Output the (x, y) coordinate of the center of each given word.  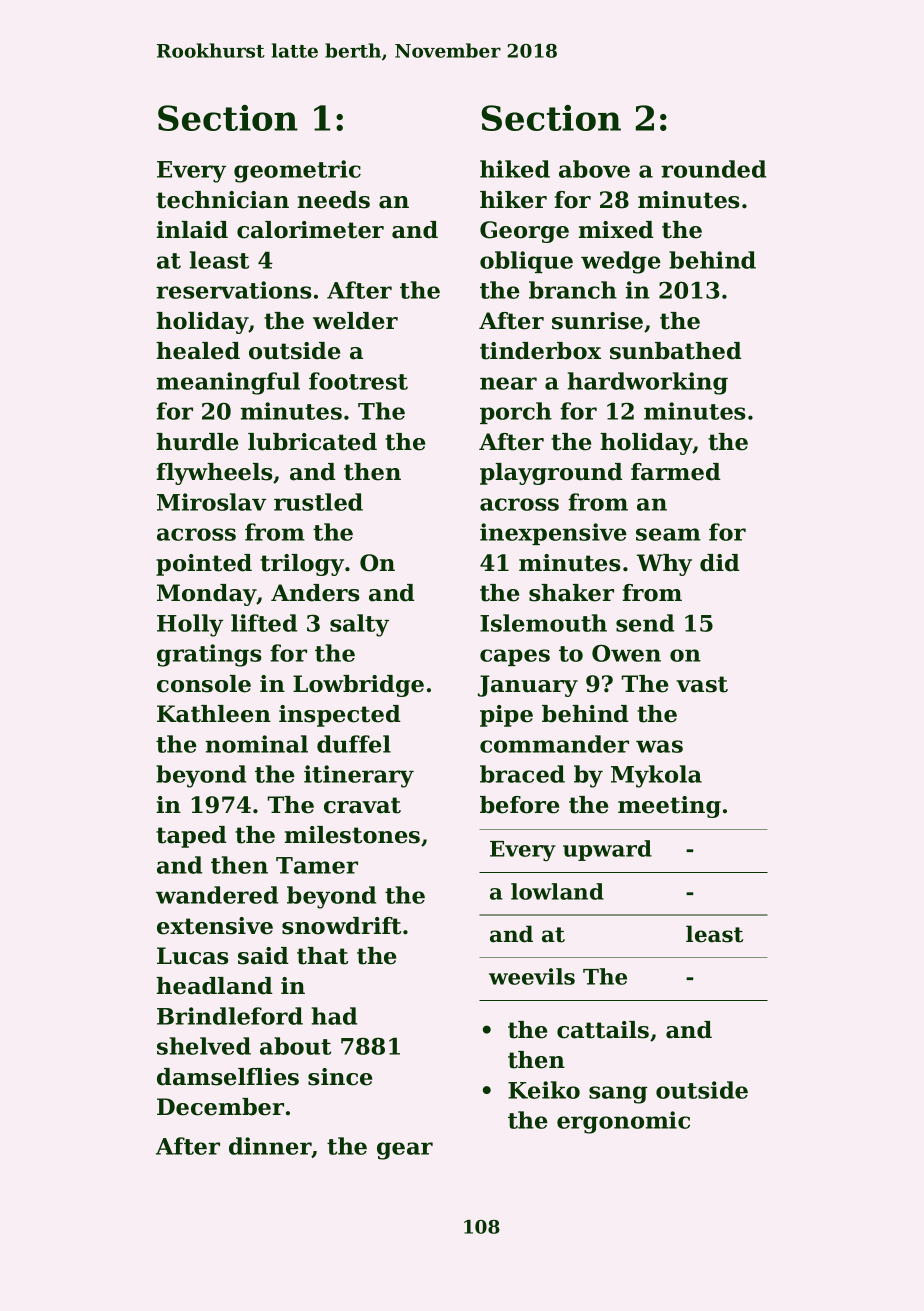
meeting (669, 807)
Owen (626, 653)
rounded (713, 169)
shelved (204, 1046)
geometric (297, 171)
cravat (362, 805)
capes (515, 657)
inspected (340, 716)
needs (334, 200)
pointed (204, 565)
